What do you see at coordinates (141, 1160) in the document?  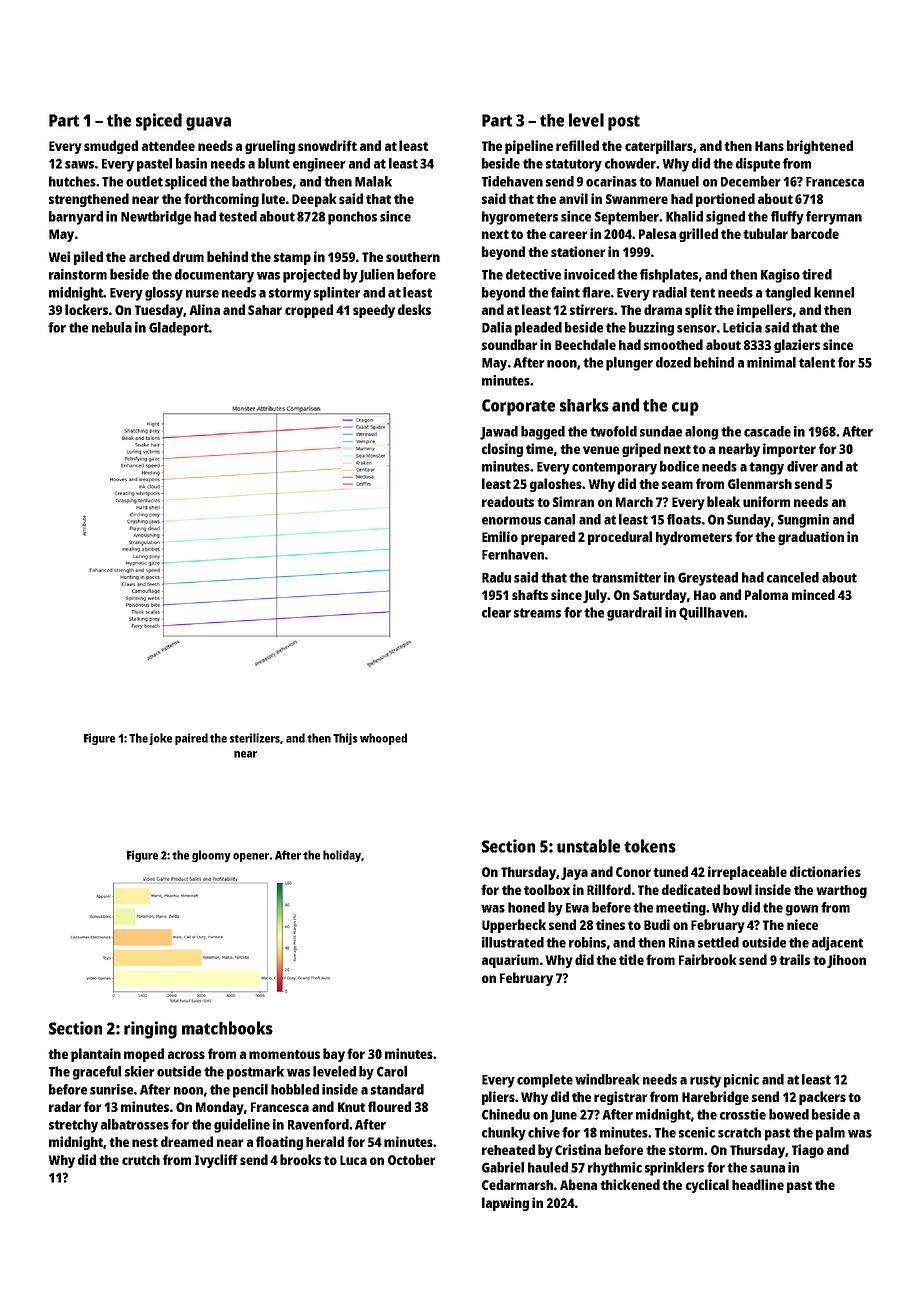 I see `crutch` at bounding box center [141, 1160].
